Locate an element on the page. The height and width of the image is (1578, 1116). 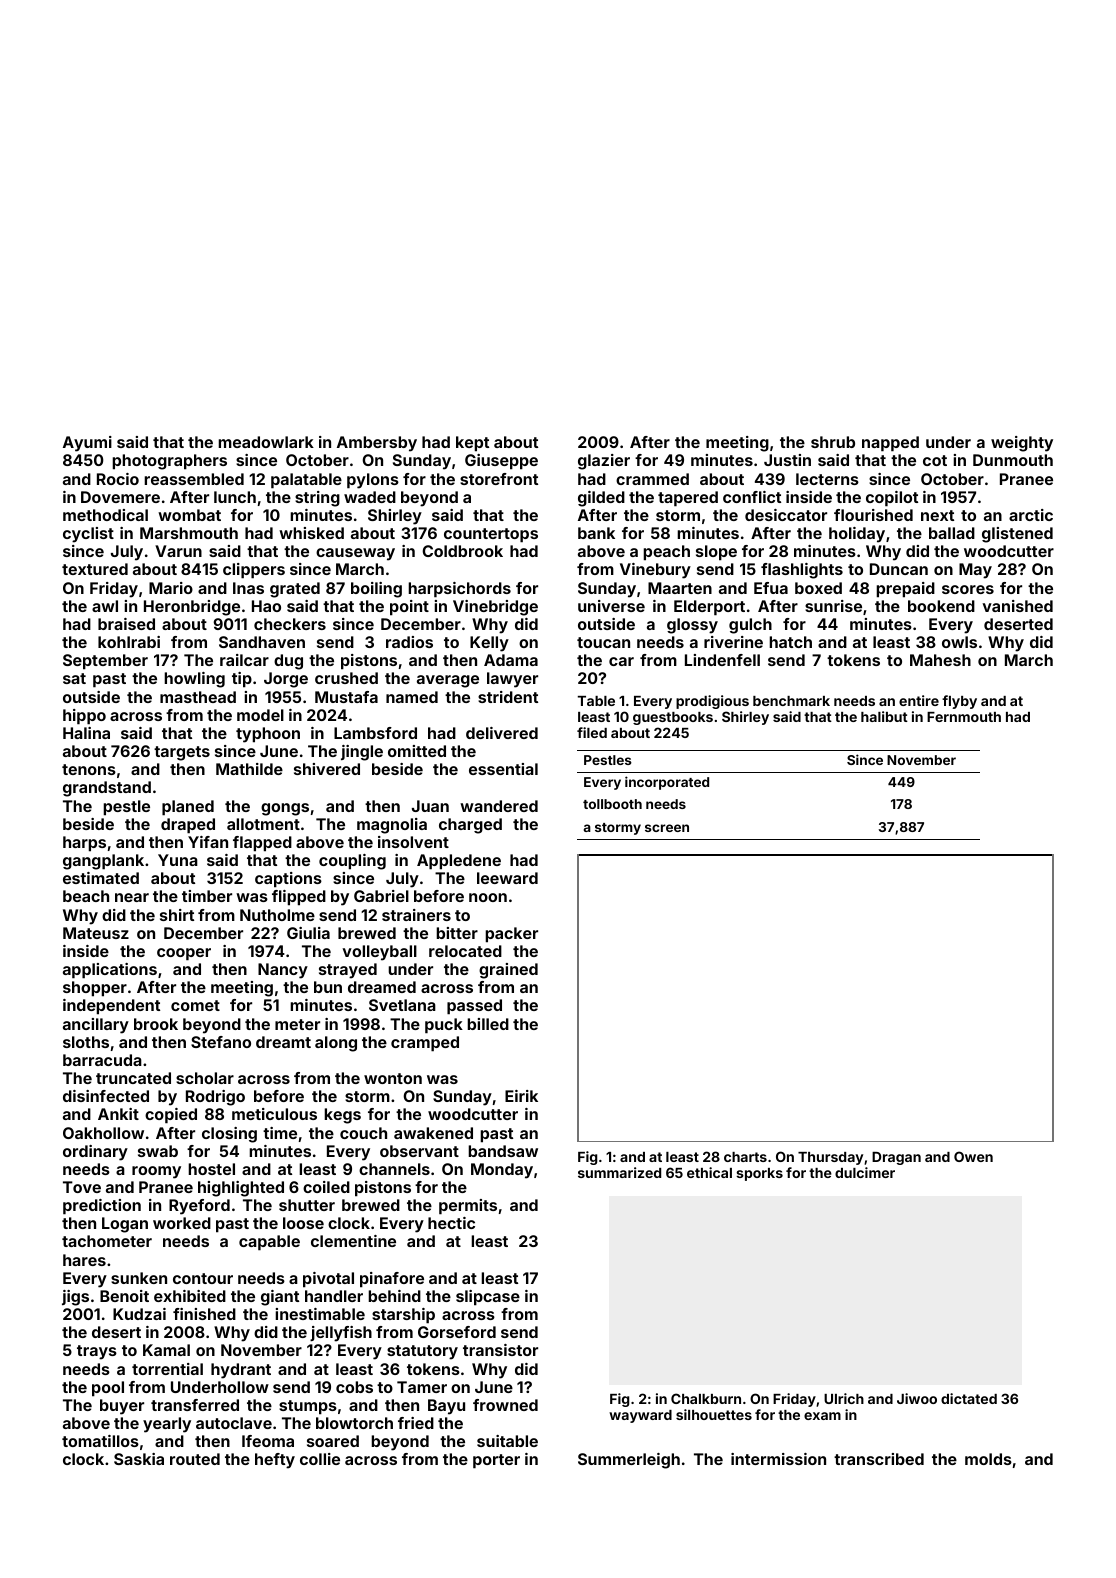
Ulrich is located at coordinates (844, 1398).
